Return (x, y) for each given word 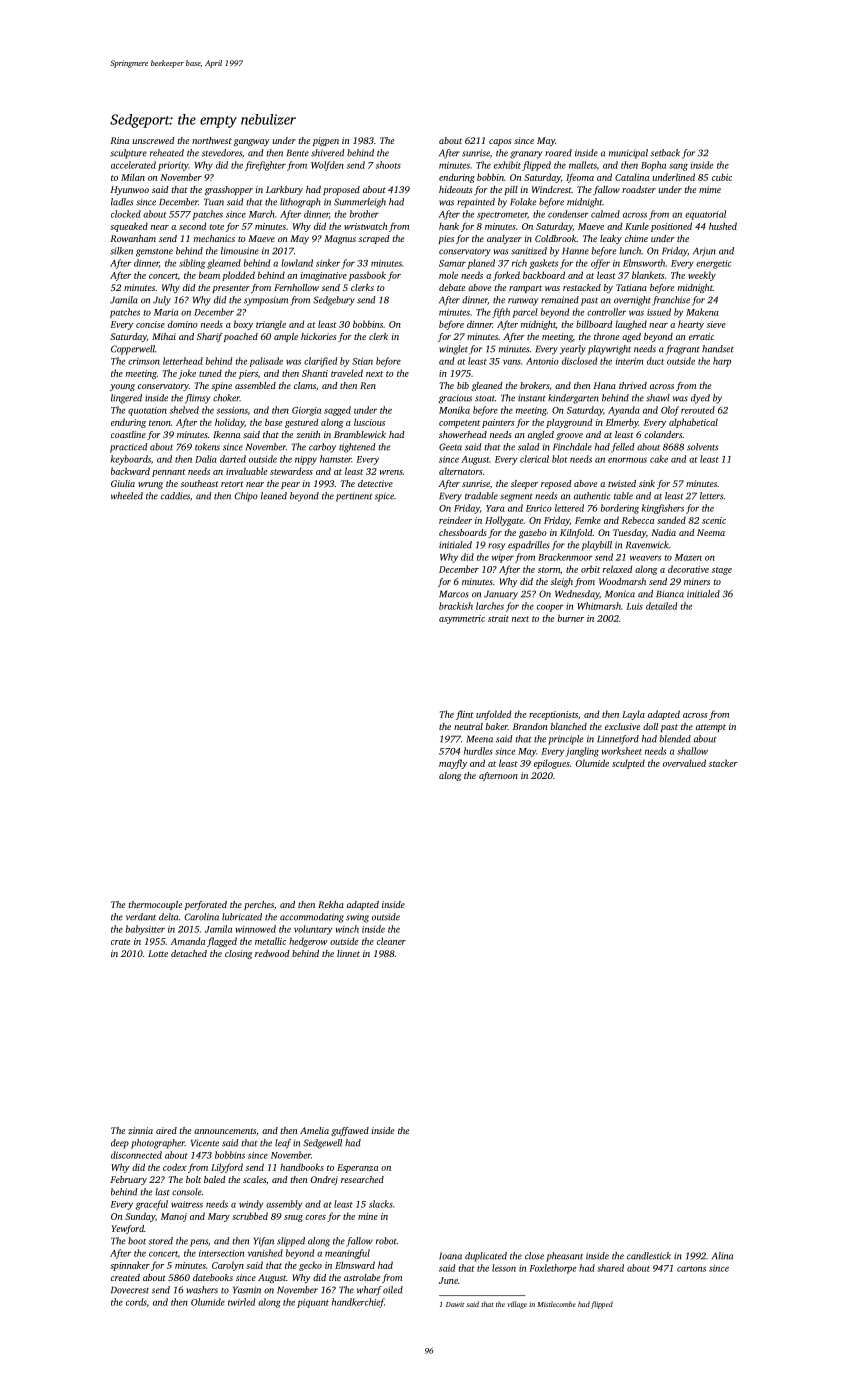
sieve (716, 324)
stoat (485, 399)
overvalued (684, 763)
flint (465, 715)
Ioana (450, 1256)
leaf (283, 1144)
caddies (175, 496)
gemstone (154, 253)
